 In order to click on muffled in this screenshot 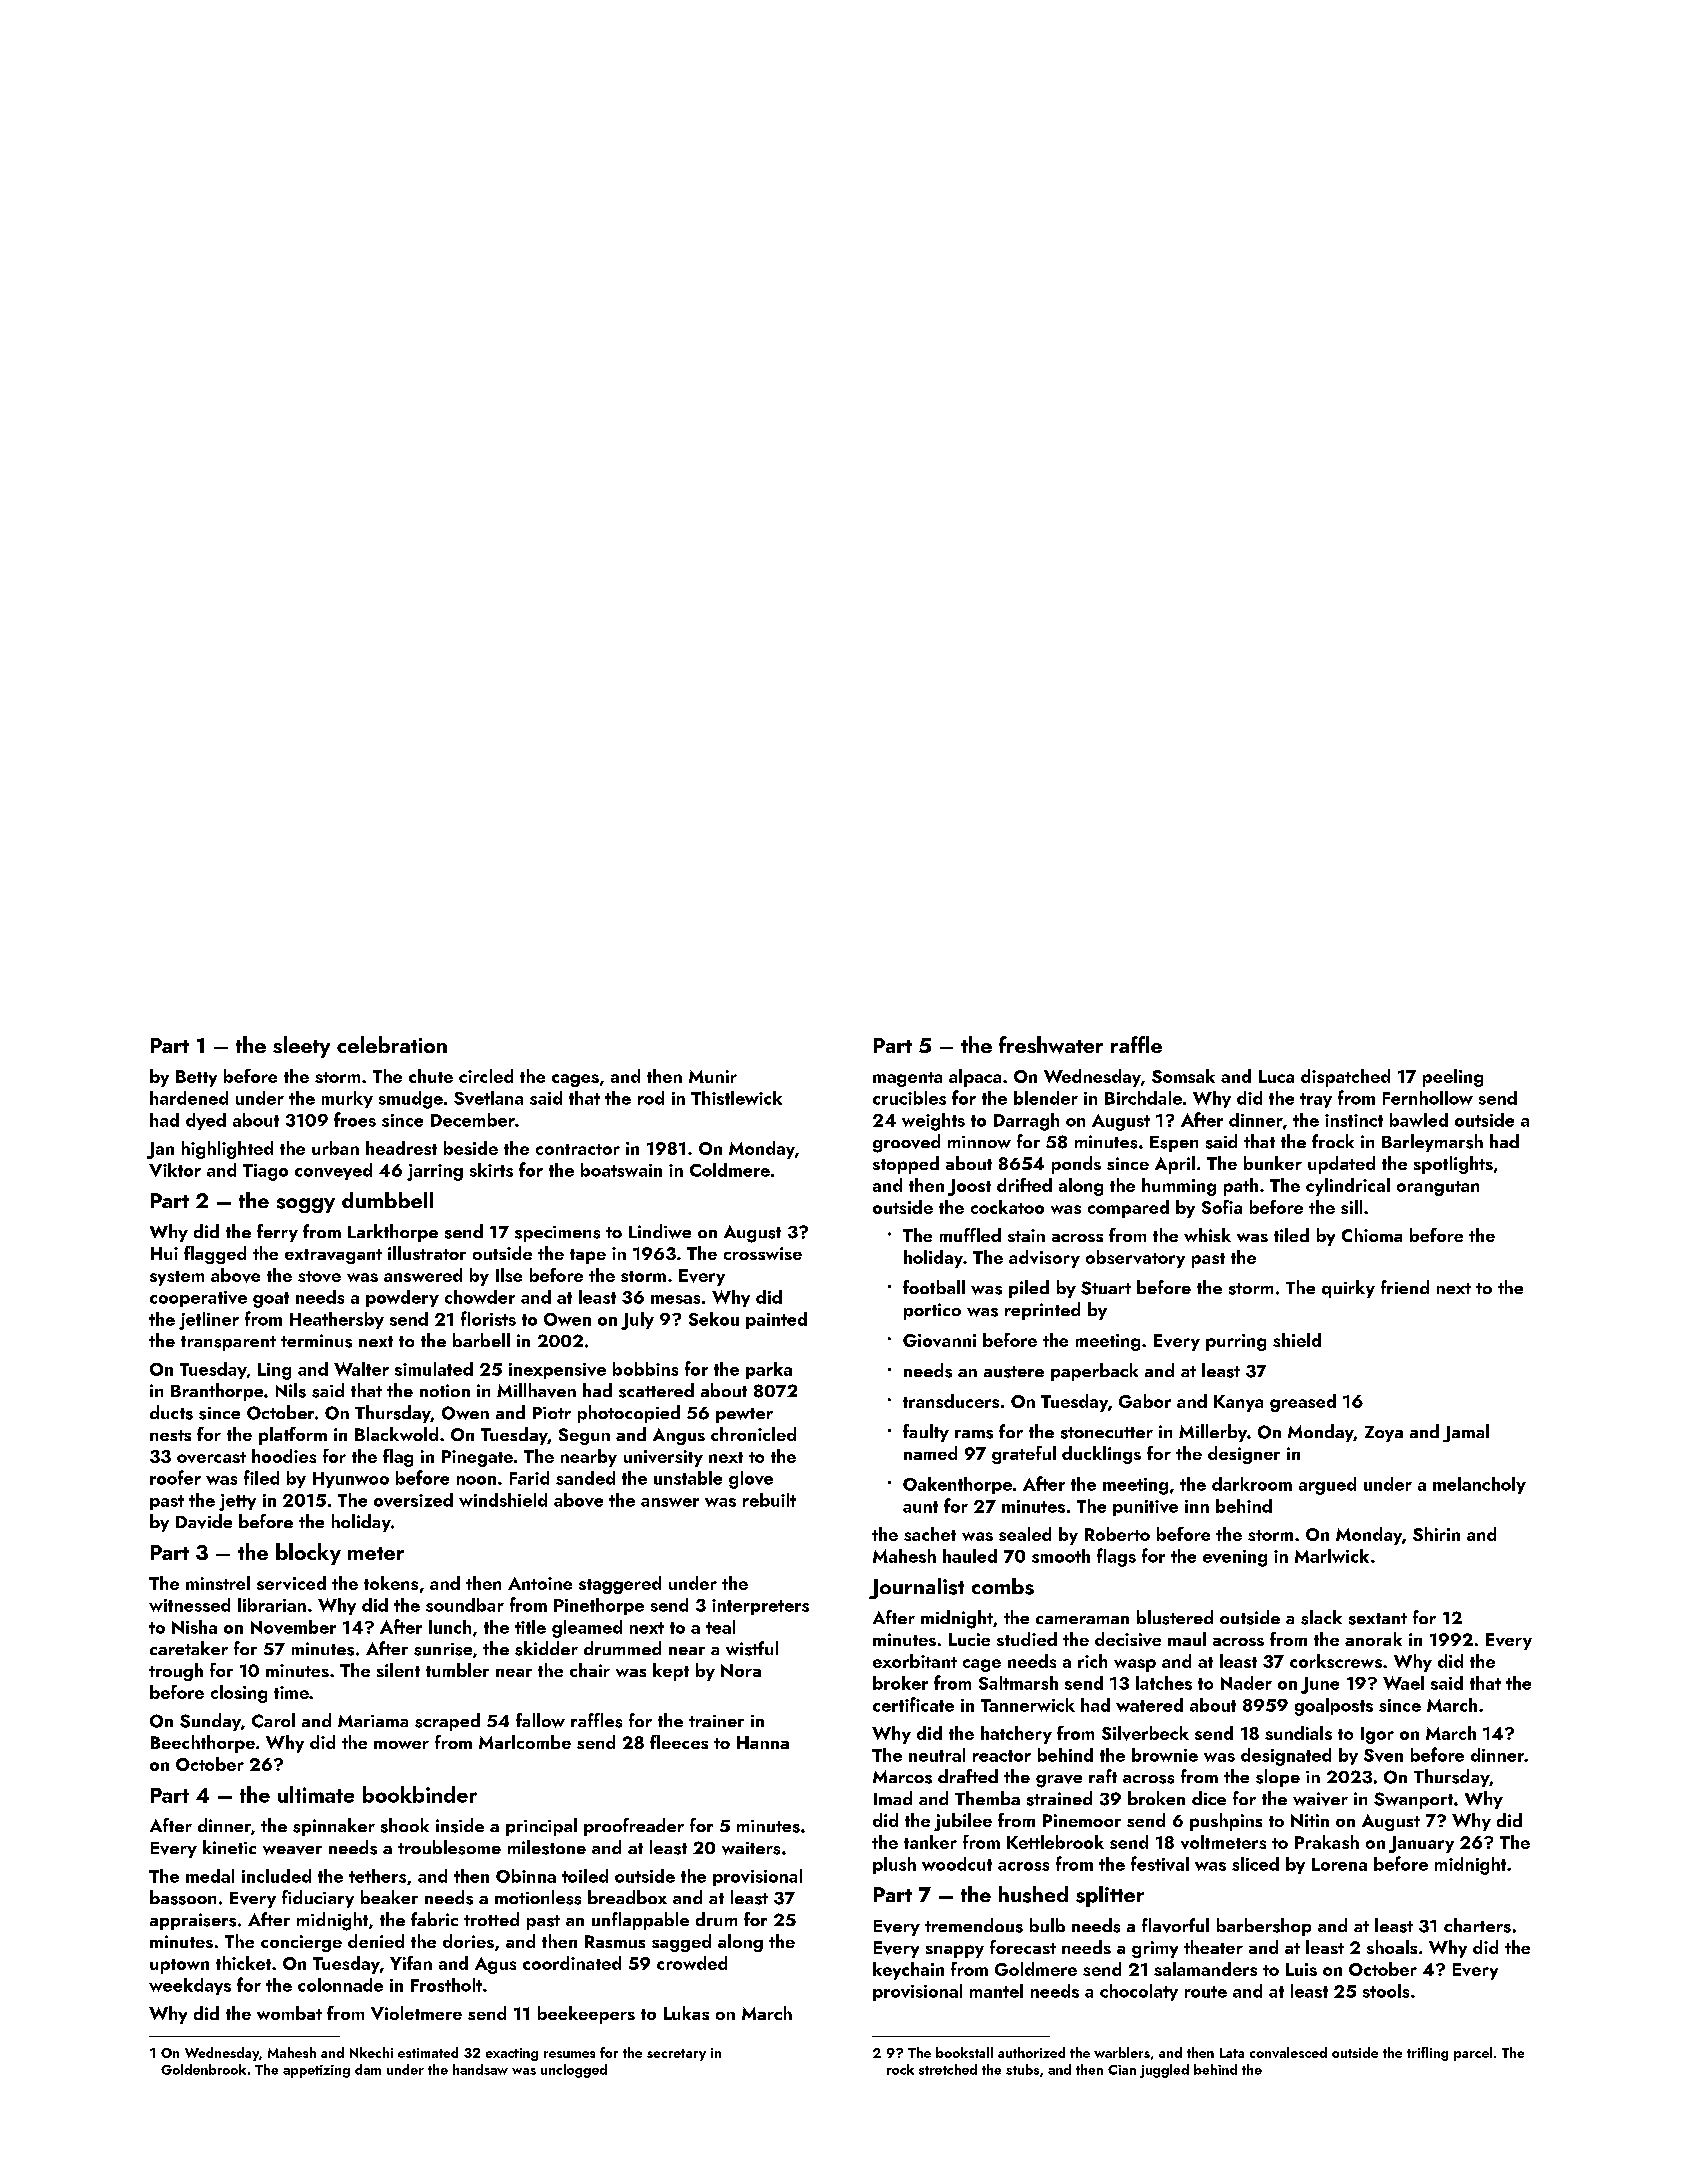, I will do `click(970, 1235)`.
